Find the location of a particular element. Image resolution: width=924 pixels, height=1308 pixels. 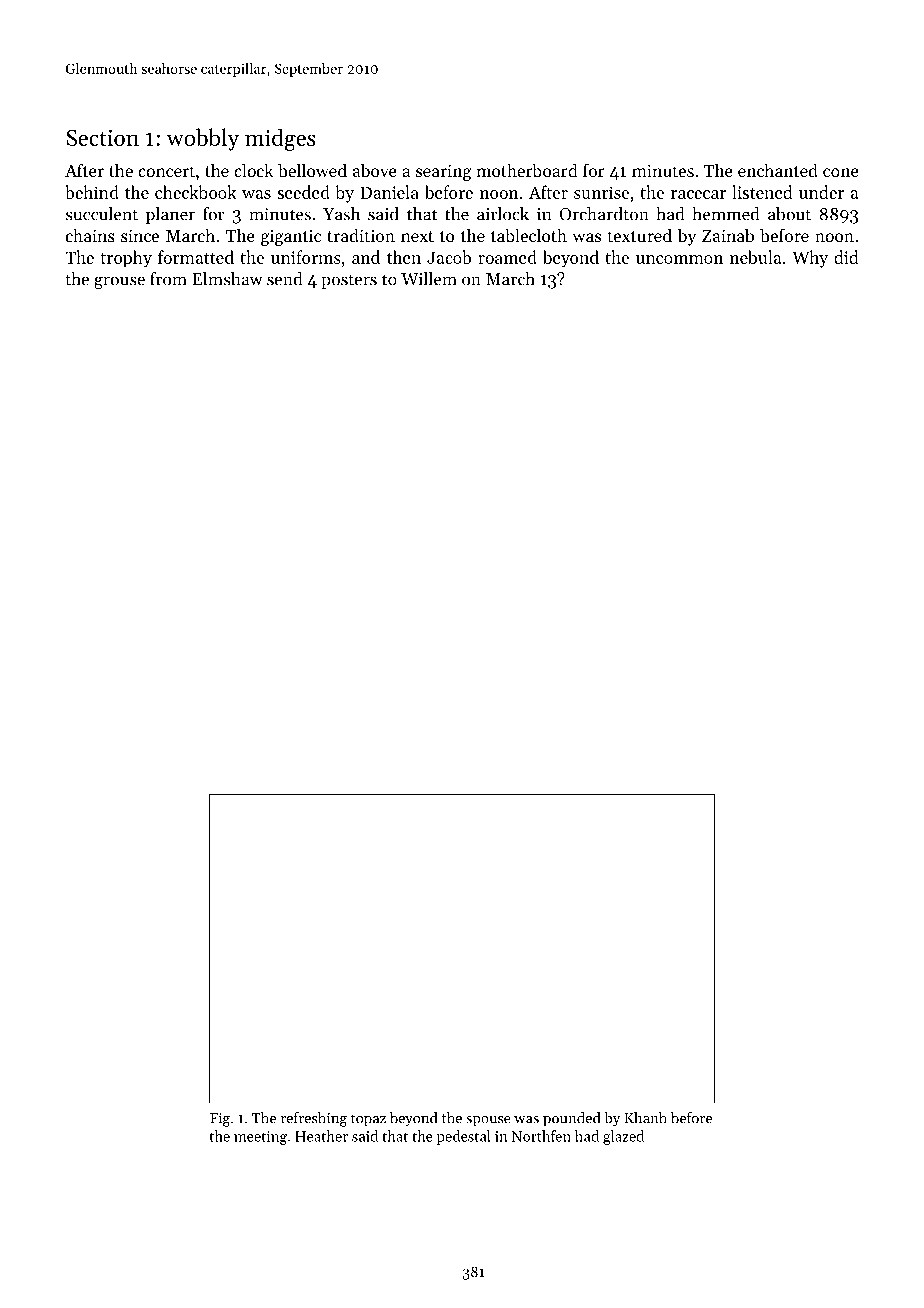

enchanted is located at coordinates (778, 170).
